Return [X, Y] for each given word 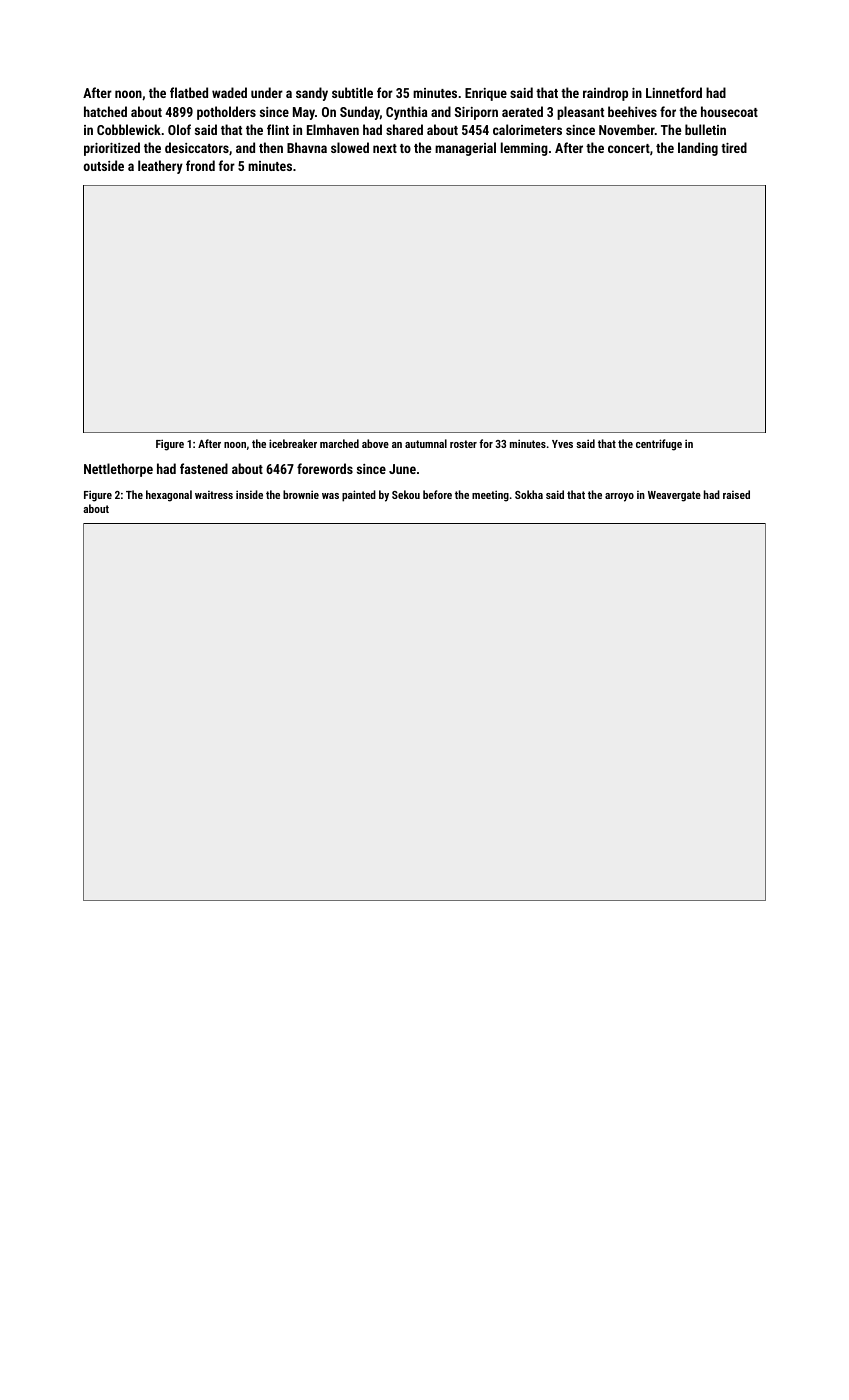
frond [200, 165]
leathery [160, 167]
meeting [490, 496]
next [385, 148]
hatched [105, 111]
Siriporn [476, 113]
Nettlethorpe [118, 470]
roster [463, 444]
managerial [465, 149]
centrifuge [659, 445]
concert [629, 148]
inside [249, 494]
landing [698, 149]
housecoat [729, 111]
